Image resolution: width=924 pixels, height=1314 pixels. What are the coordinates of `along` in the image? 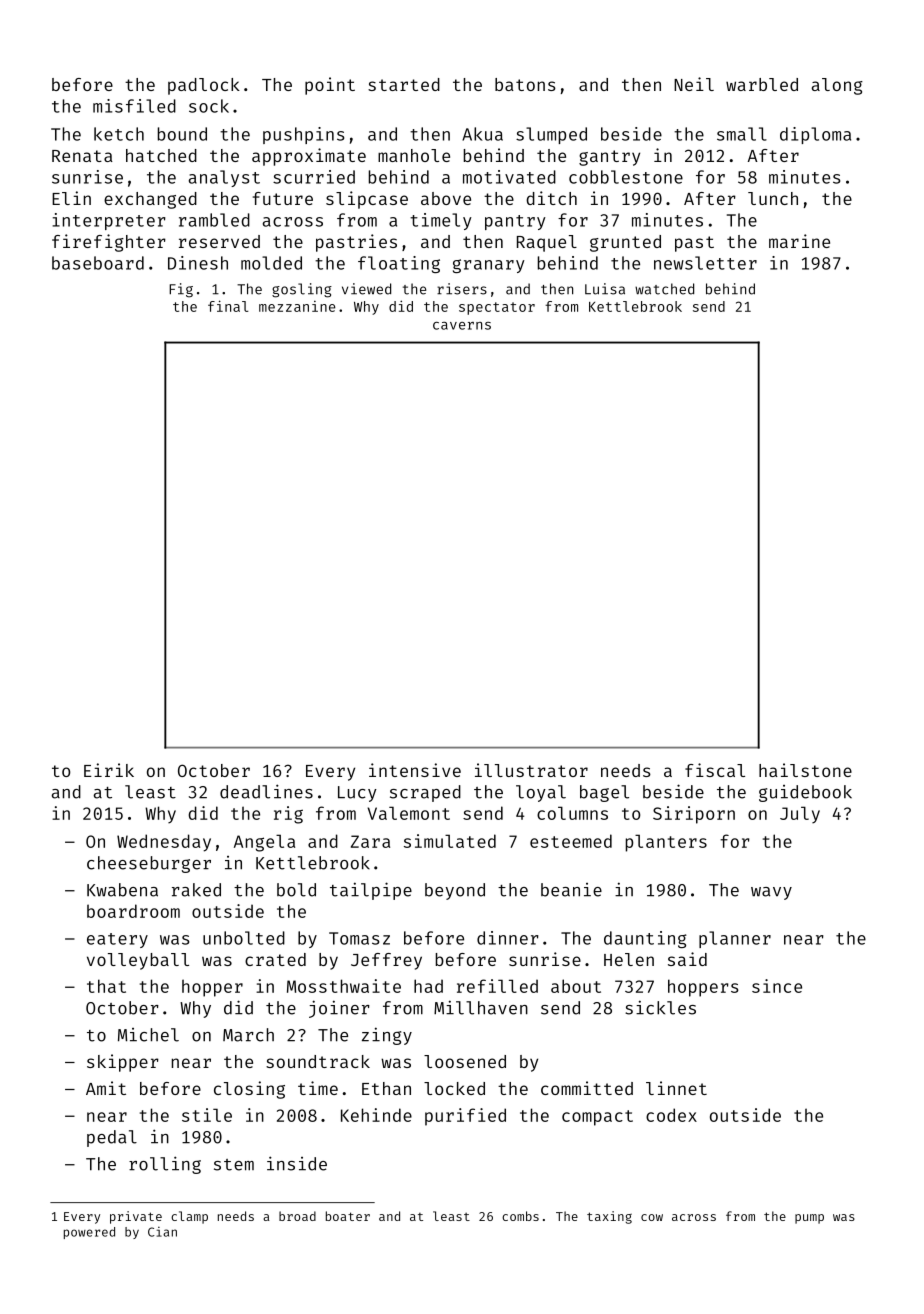 It's located at (837, 86).
